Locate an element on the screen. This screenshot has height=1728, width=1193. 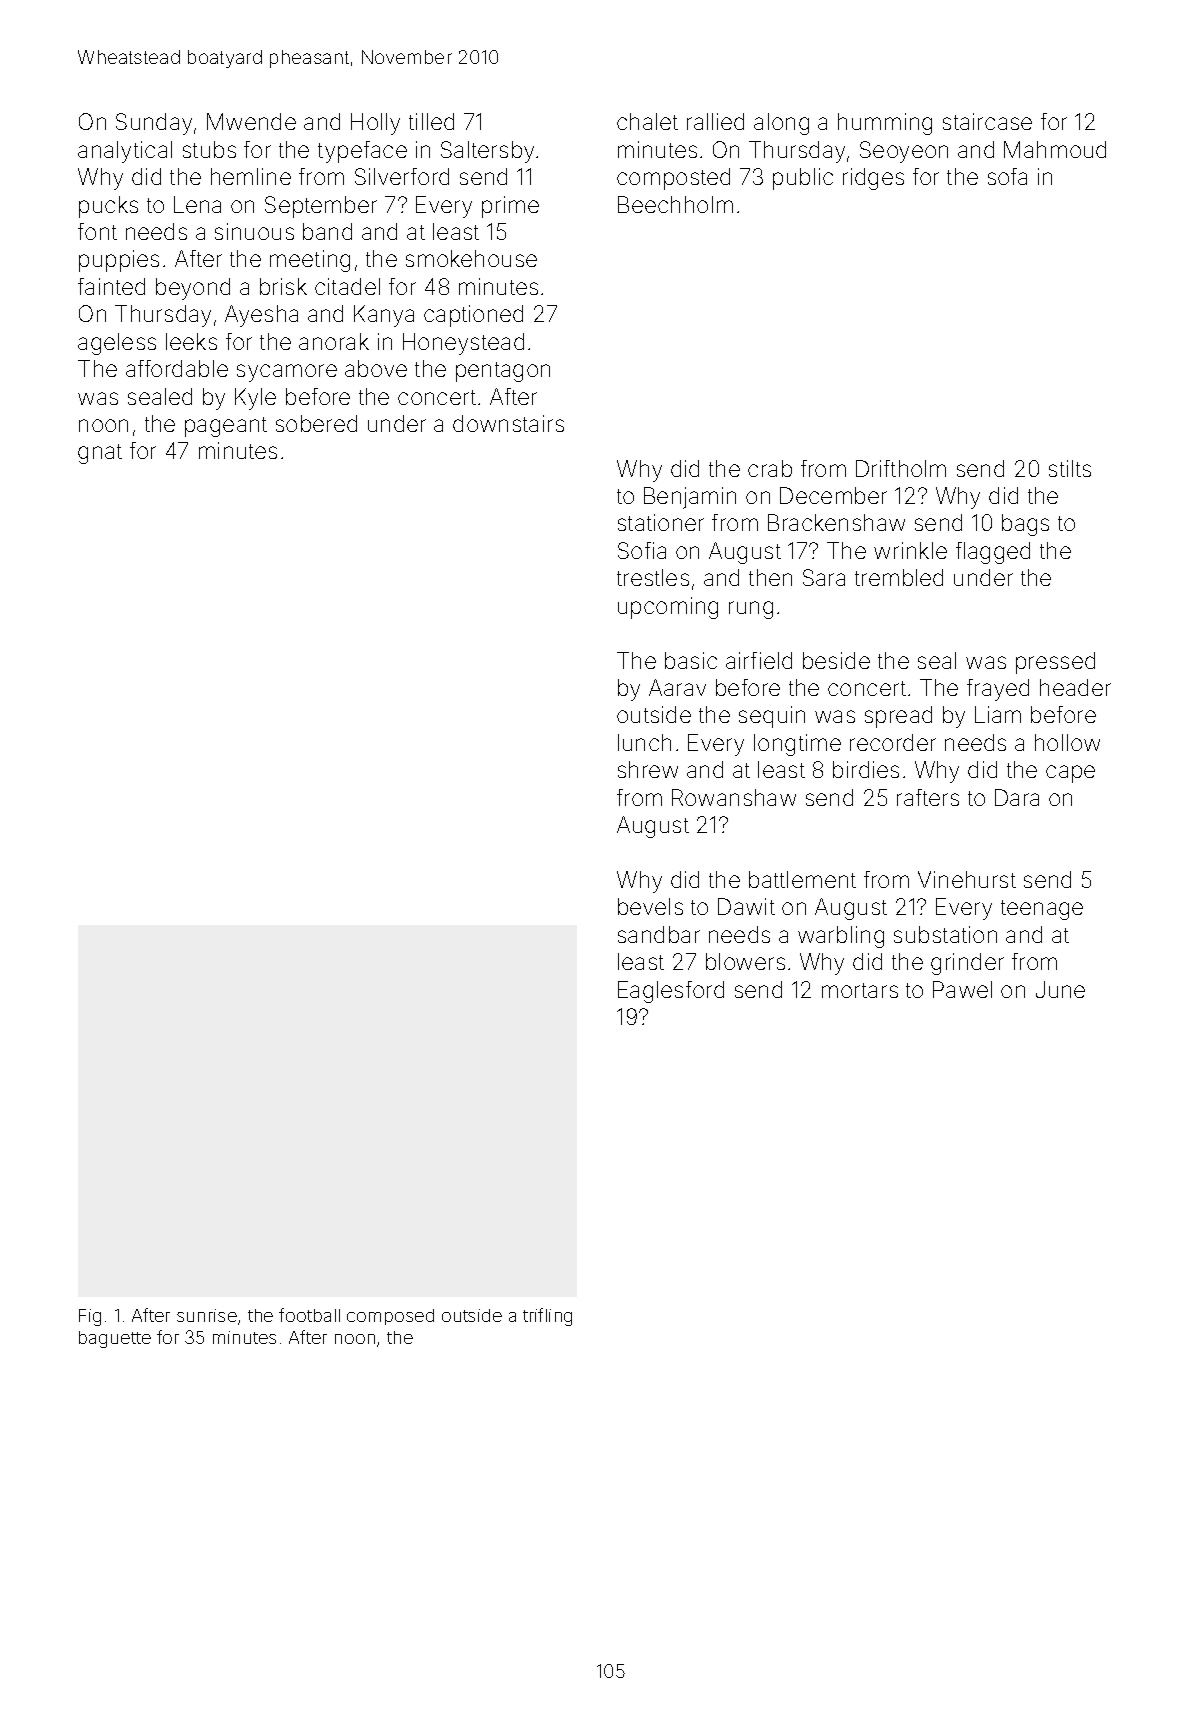
sobered is located at coordinates (316, 423).
